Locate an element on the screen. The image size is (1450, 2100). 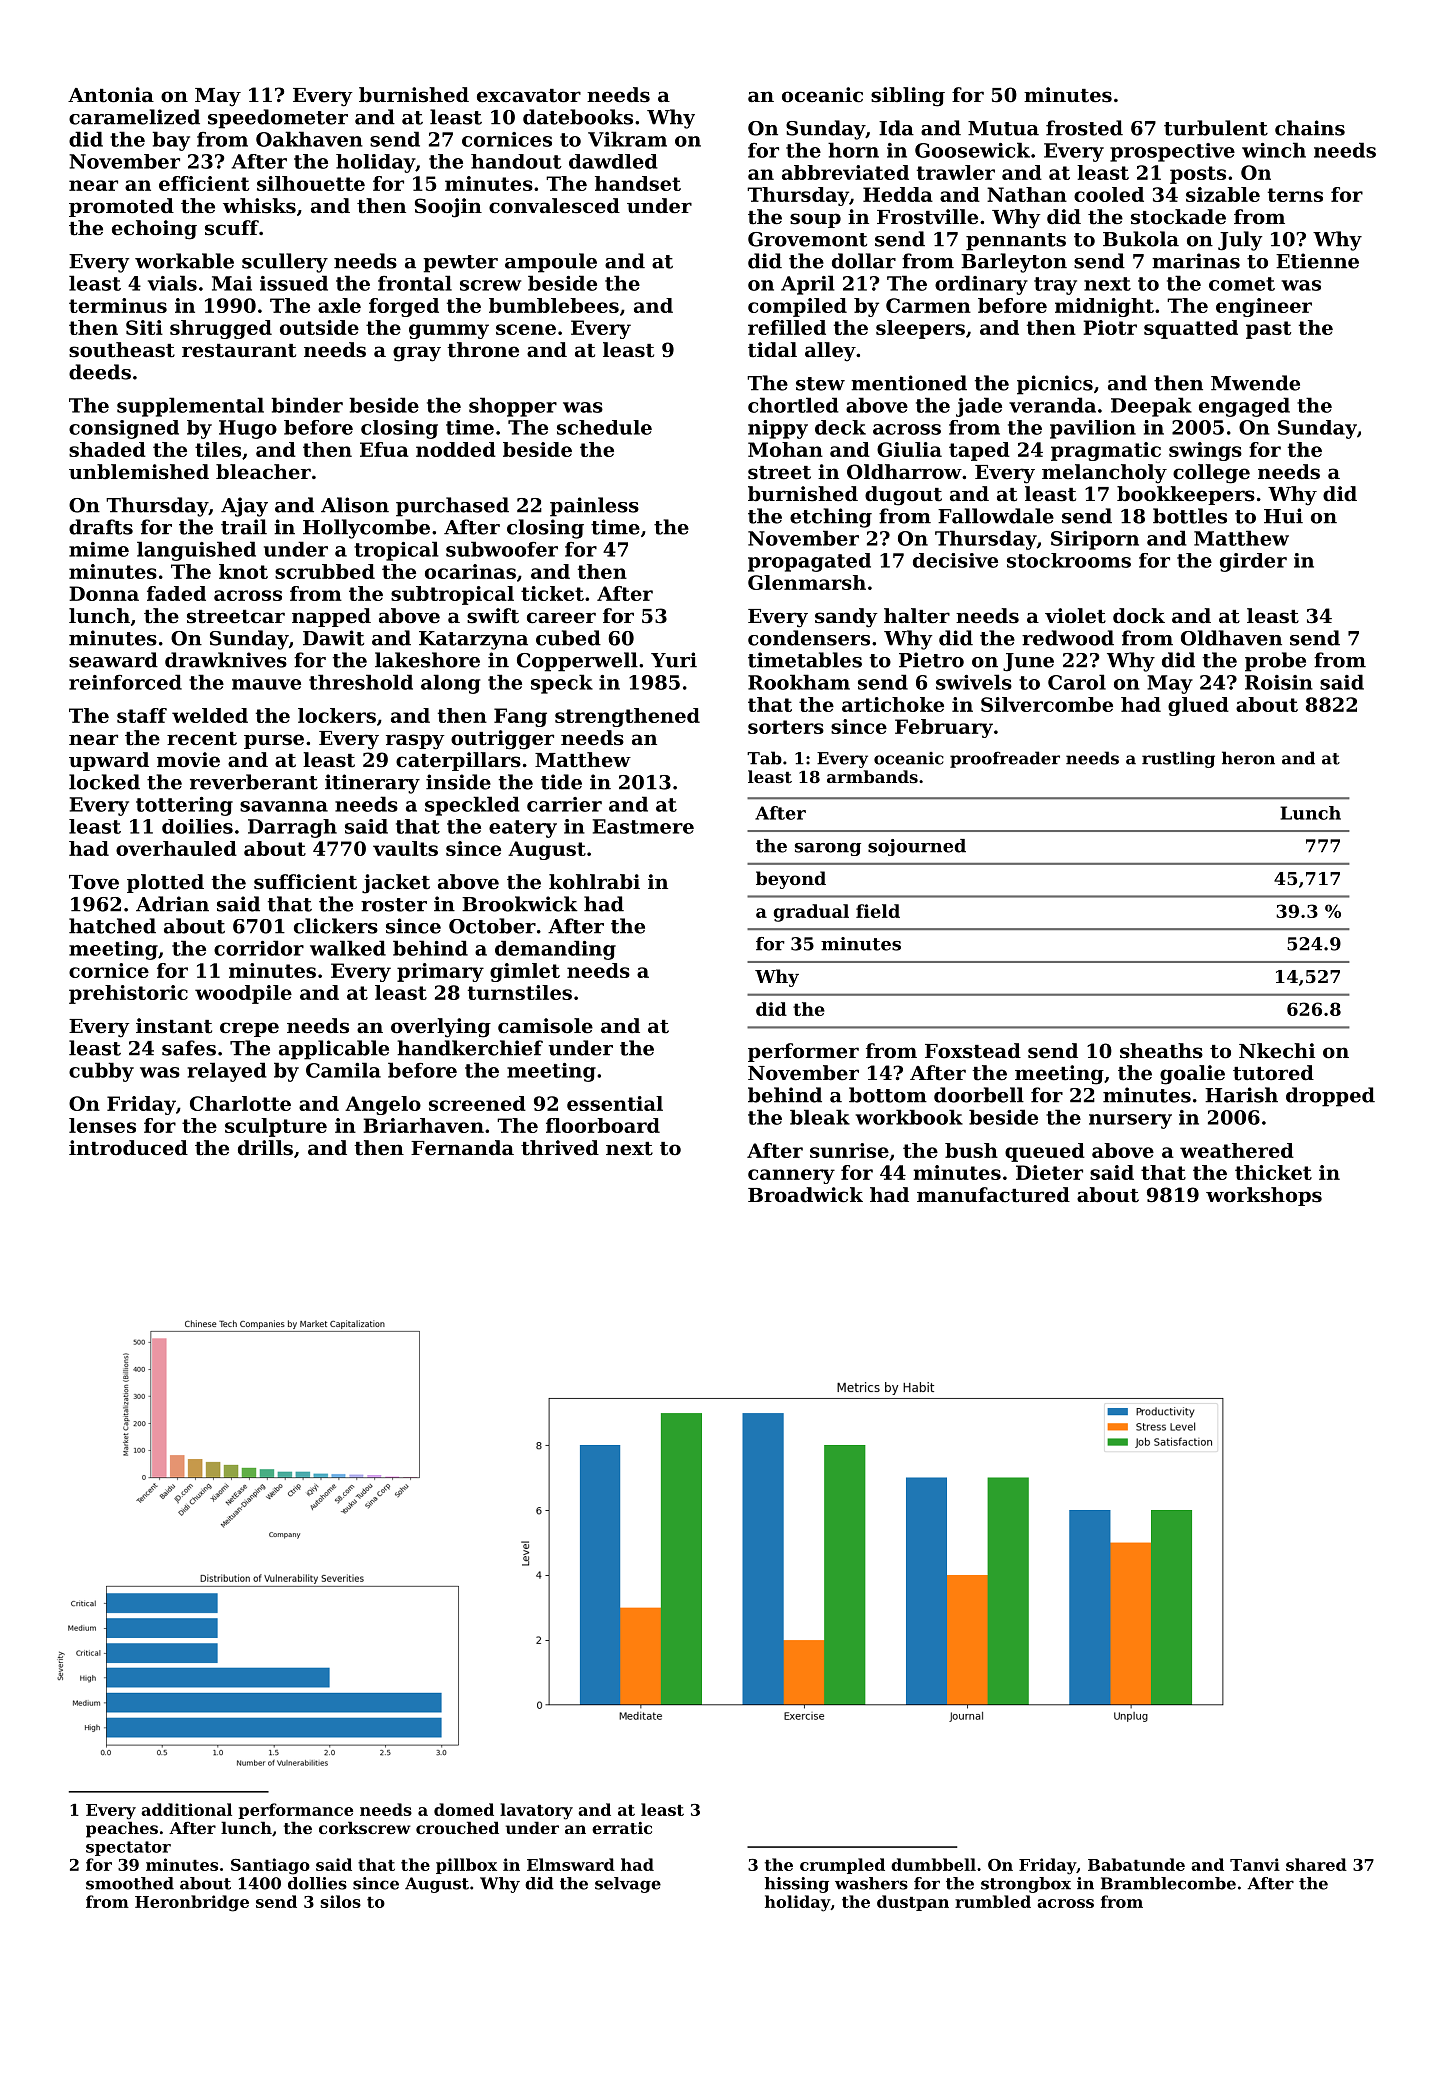
speedometer is located at coordinates (278, 119).
